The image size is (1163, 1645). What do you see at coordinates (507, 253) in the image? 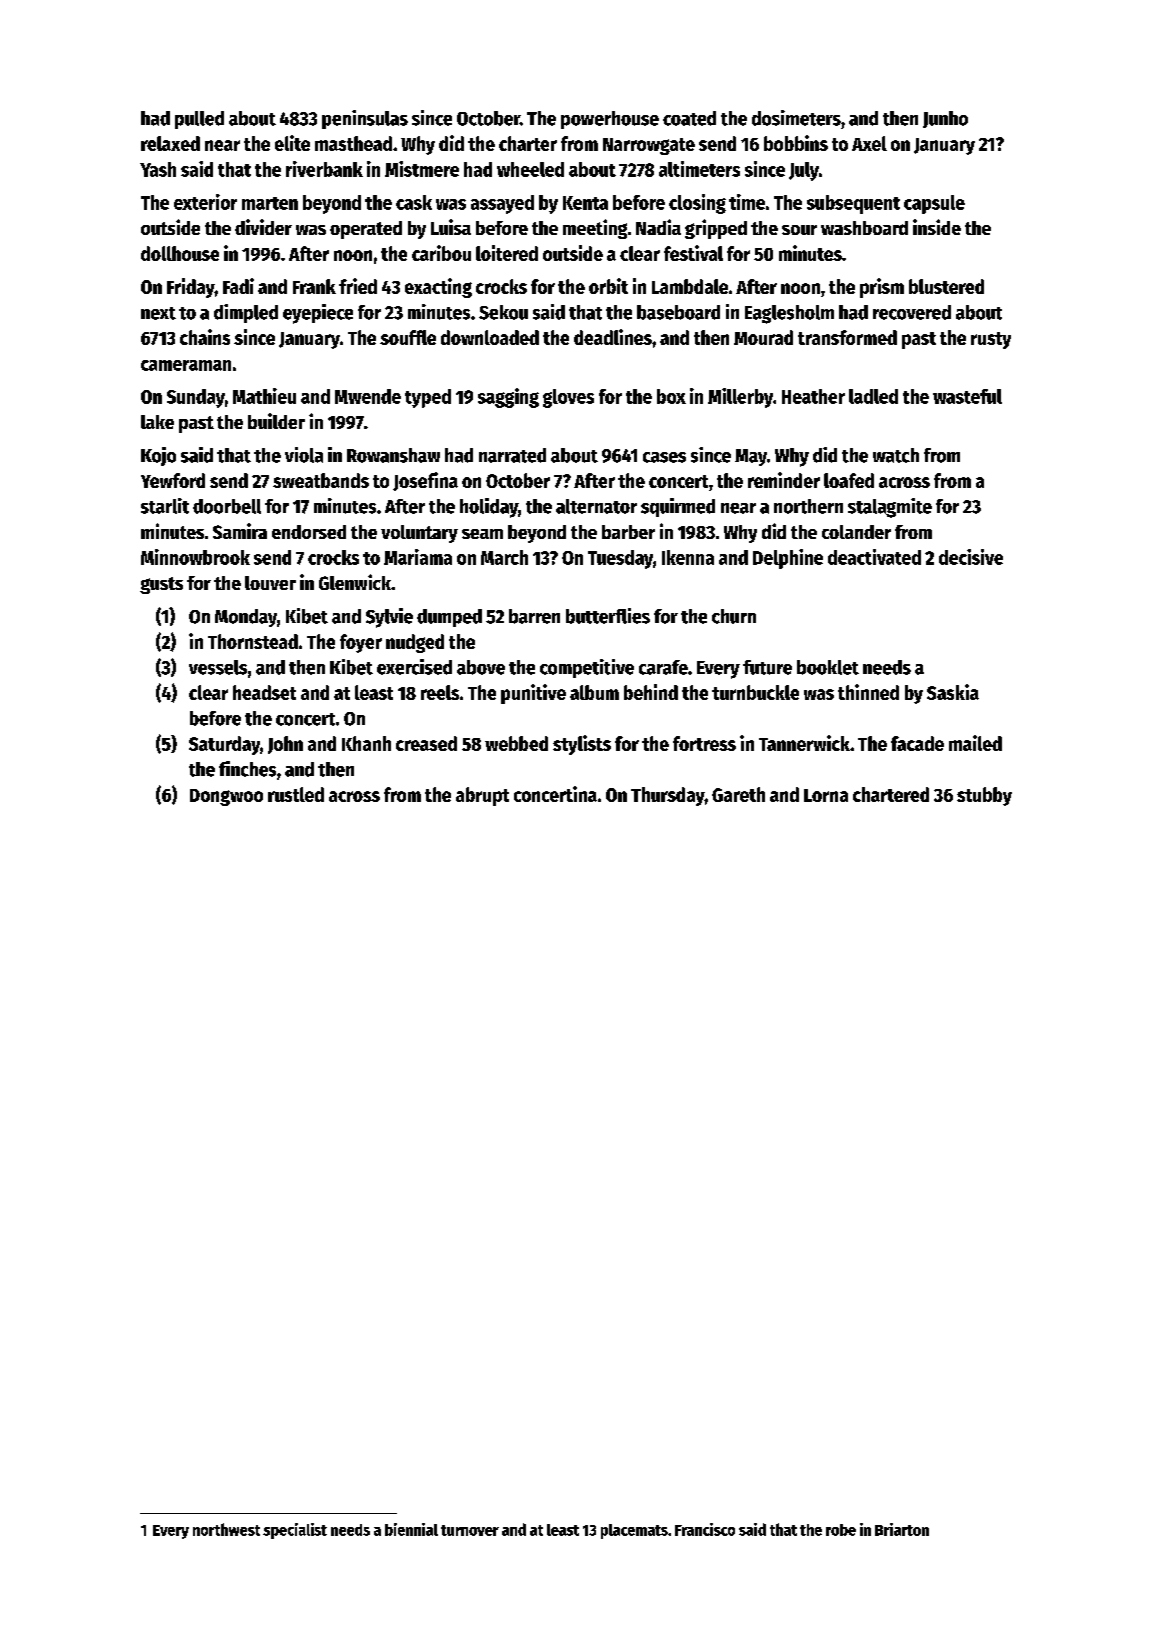
I see `loitered` at bounding box center [507, 253].
